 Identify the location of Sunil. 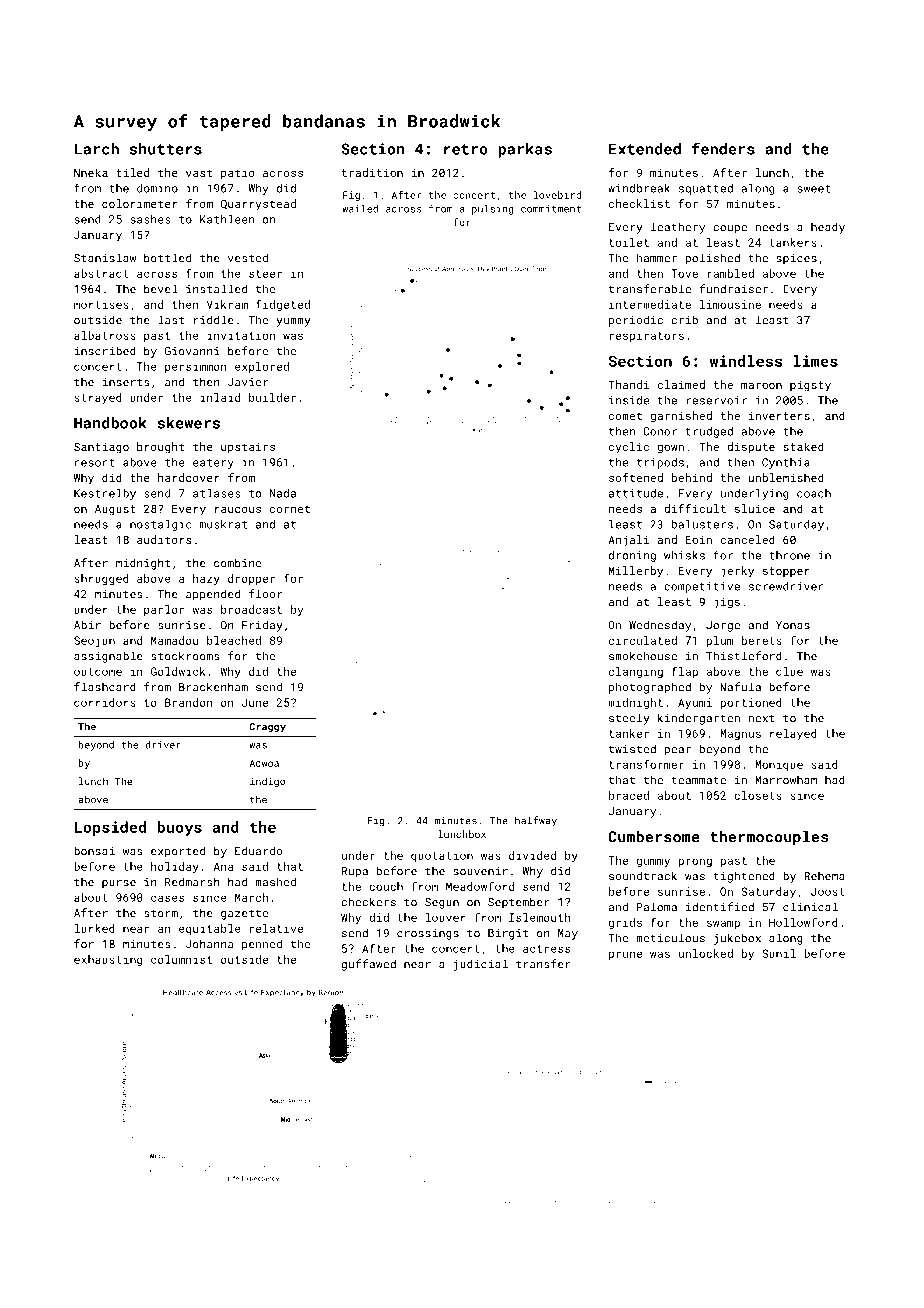
(779, 953).
